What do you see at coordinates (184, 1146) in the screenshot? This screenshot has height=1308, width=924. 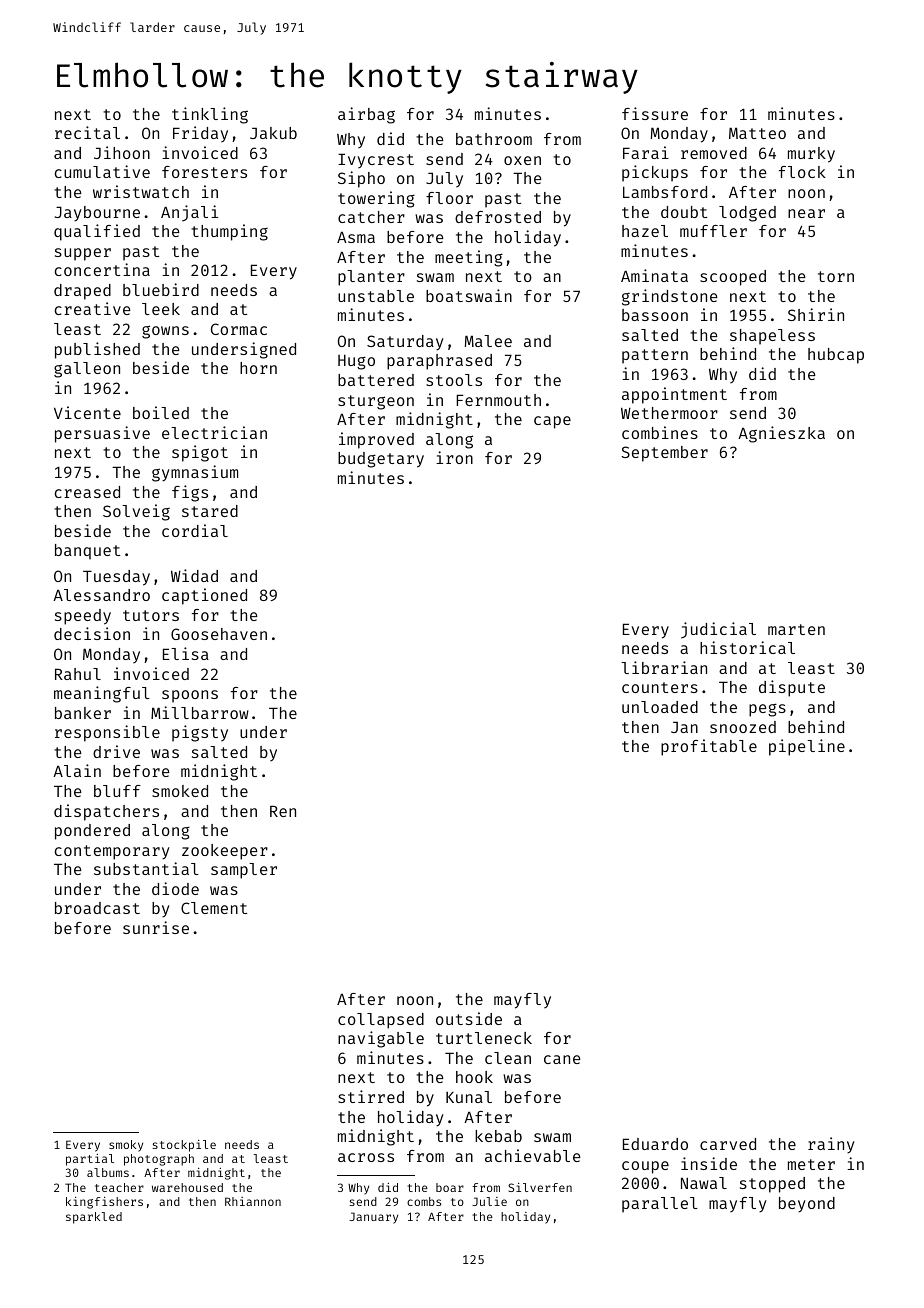 I see `stockpile` at bounding box center [184, 1146].
